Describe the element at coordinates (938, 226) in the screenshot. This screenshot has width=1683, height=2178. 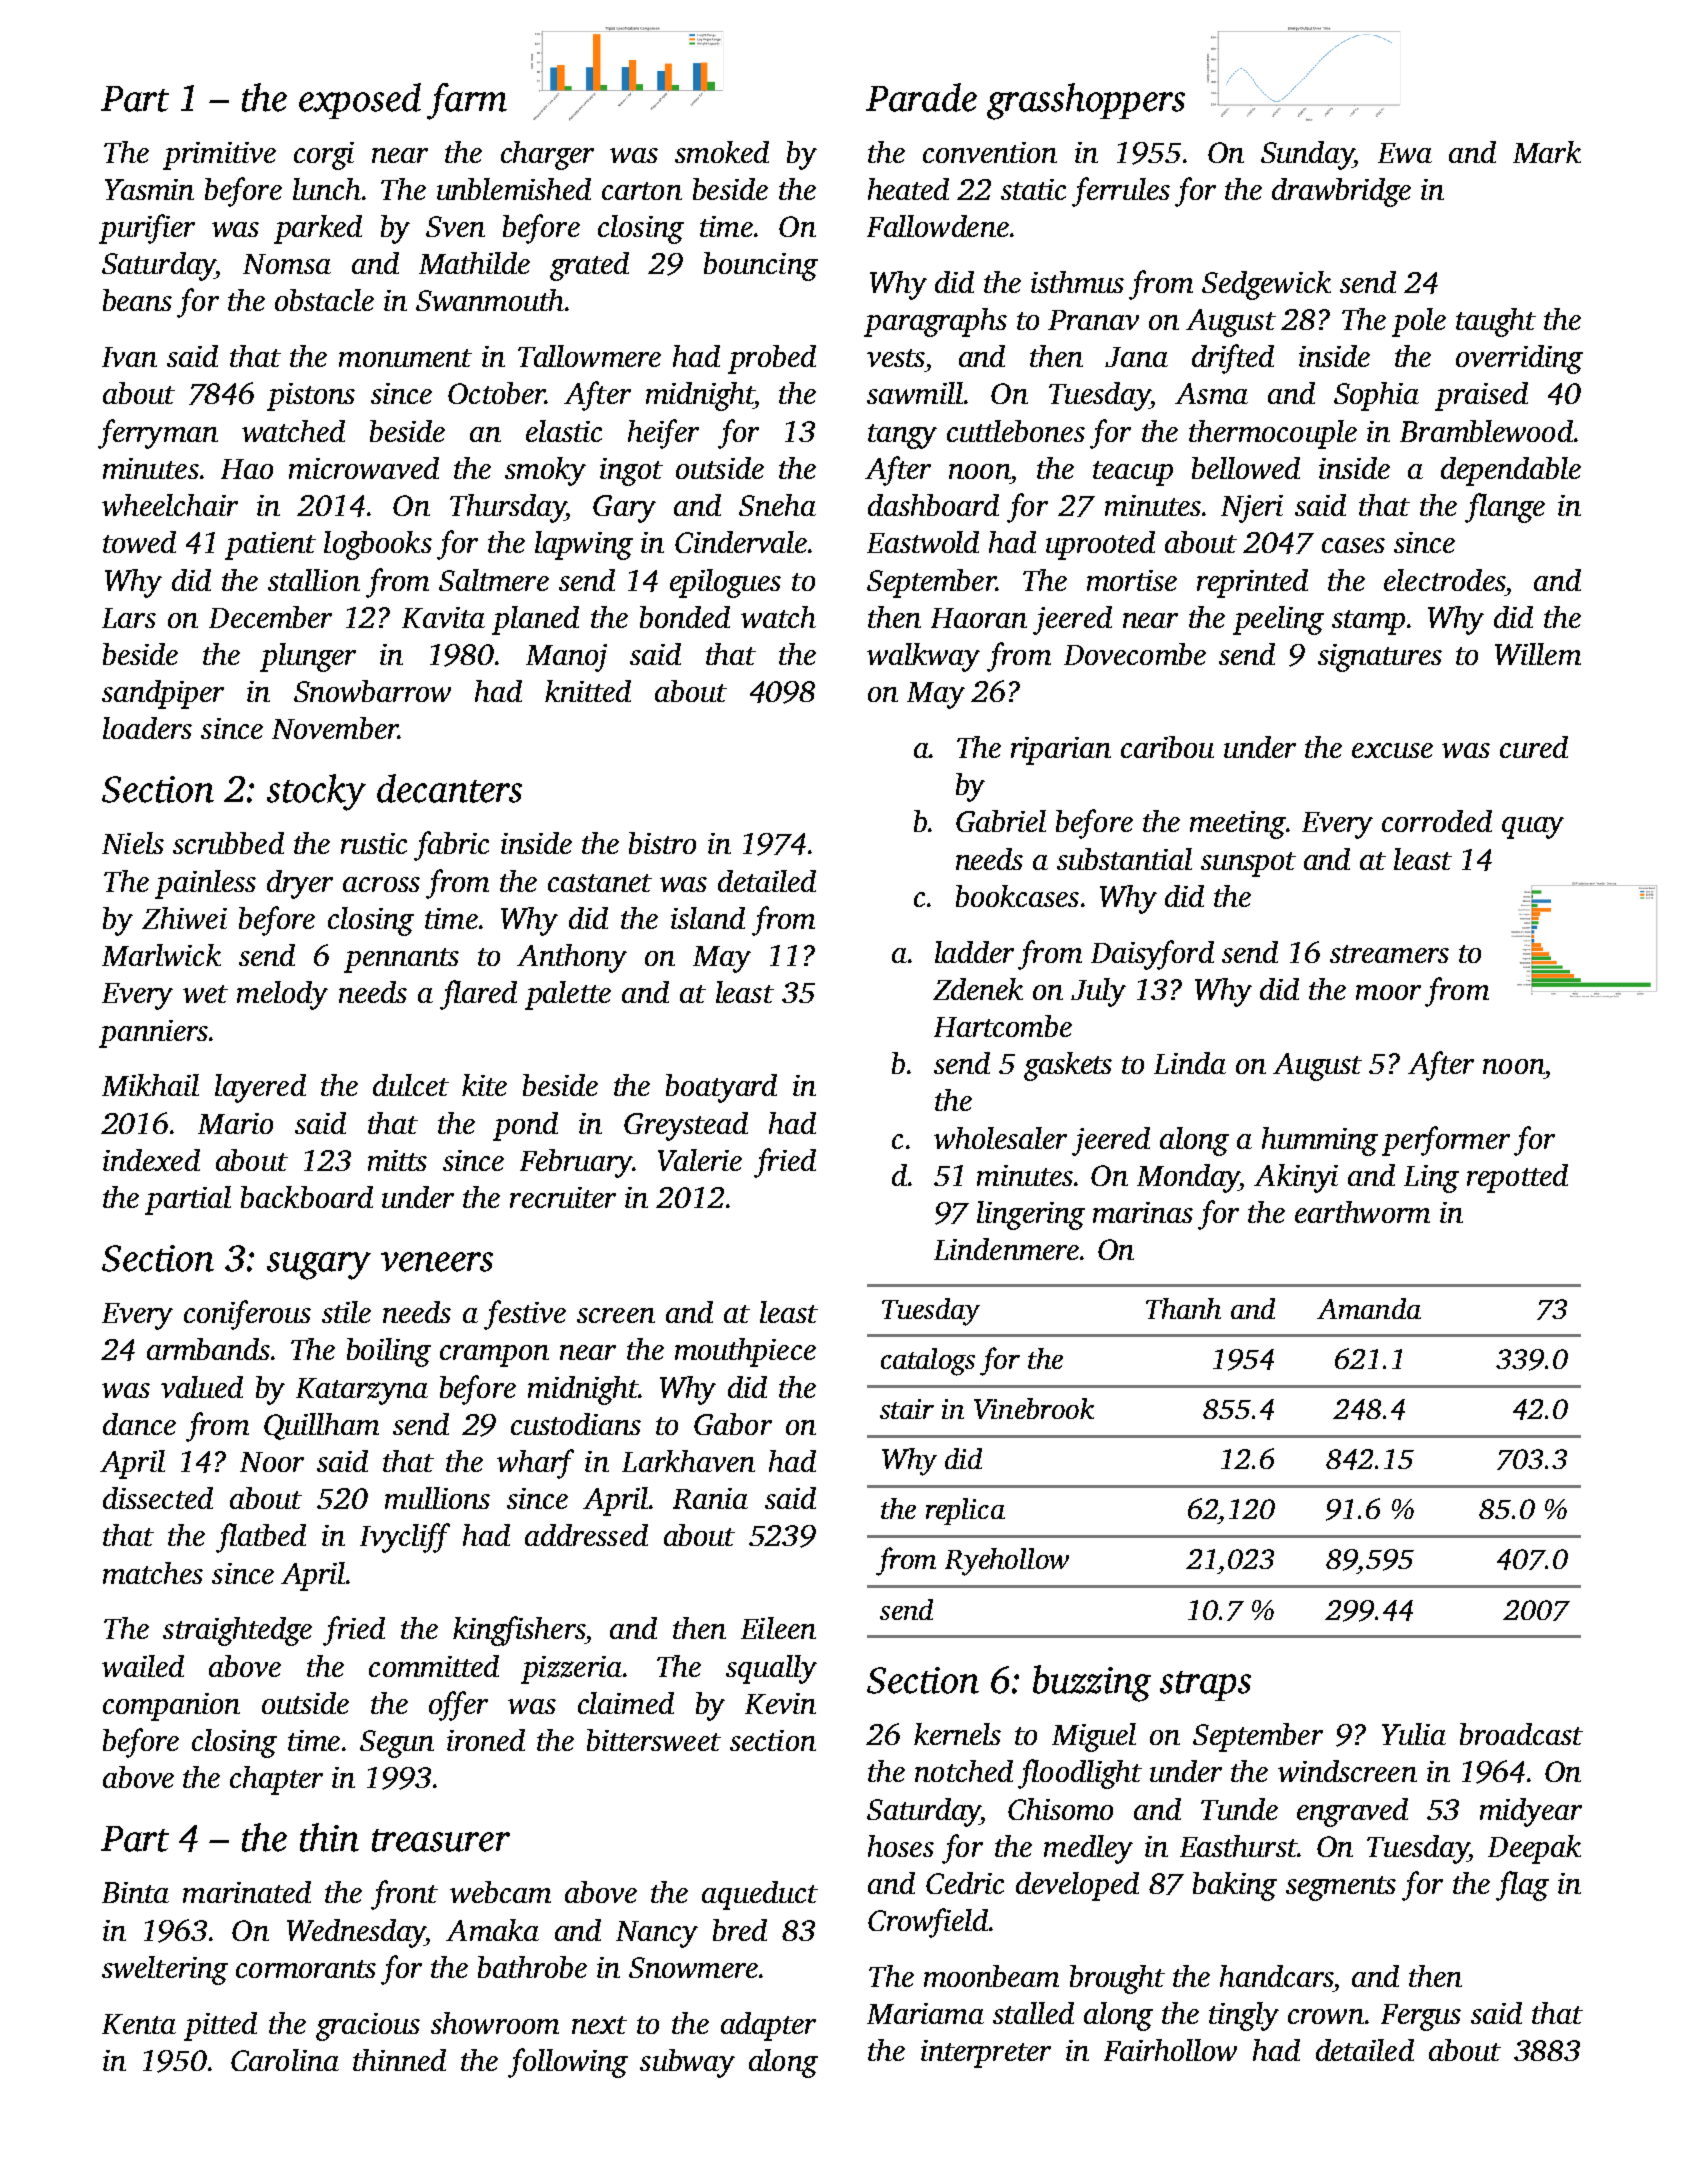
I see `Fallowdene` at that location.
